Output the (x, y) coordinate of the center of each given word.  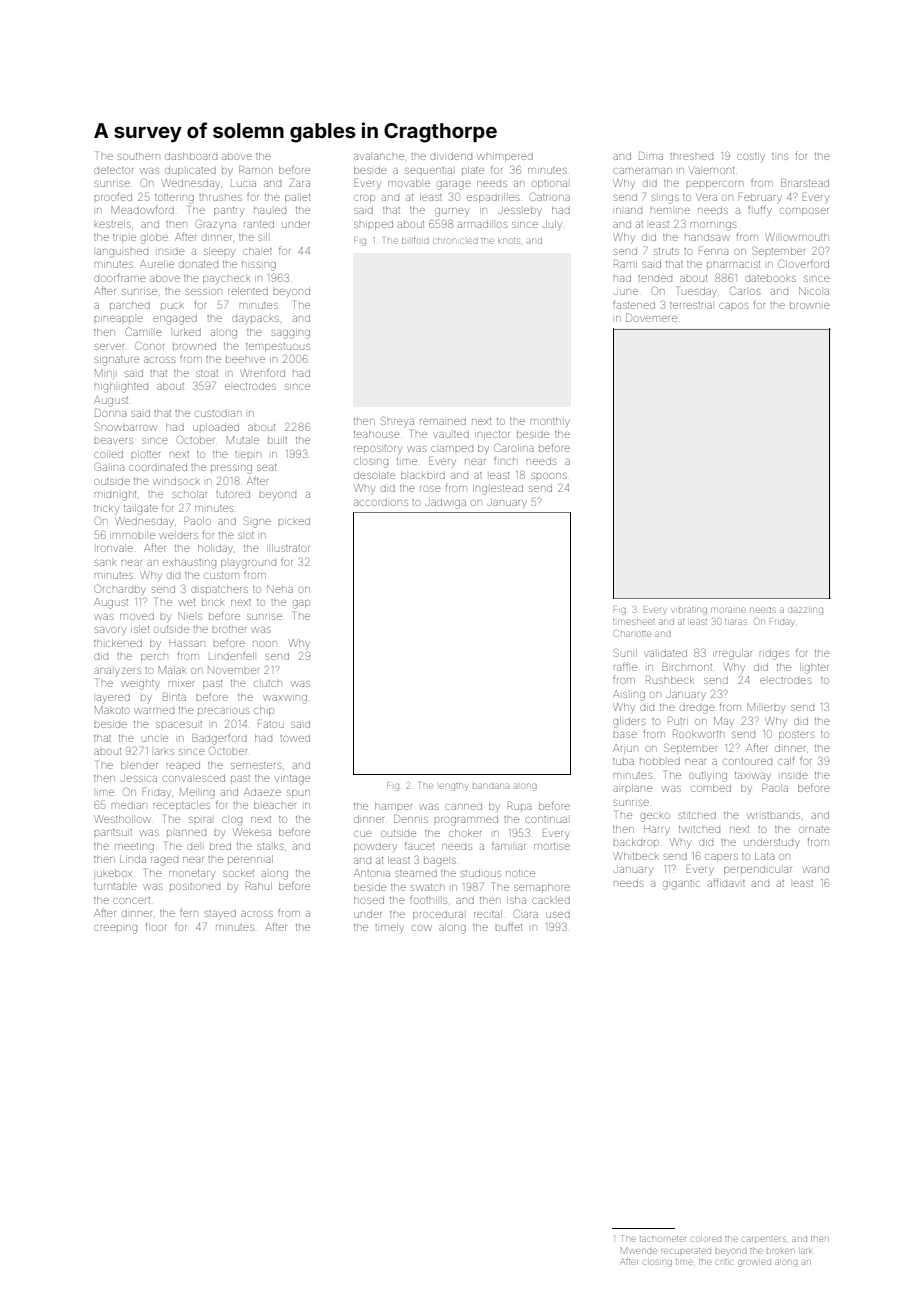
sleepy (219, 252)
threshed (691, 156)
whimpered (505, 158)
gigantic (681, 885)
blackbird (423, 475)
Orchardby (120, 589)
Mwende (639, 1250)
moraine (728, 610)
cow (422, 928)
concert (131, 900)
